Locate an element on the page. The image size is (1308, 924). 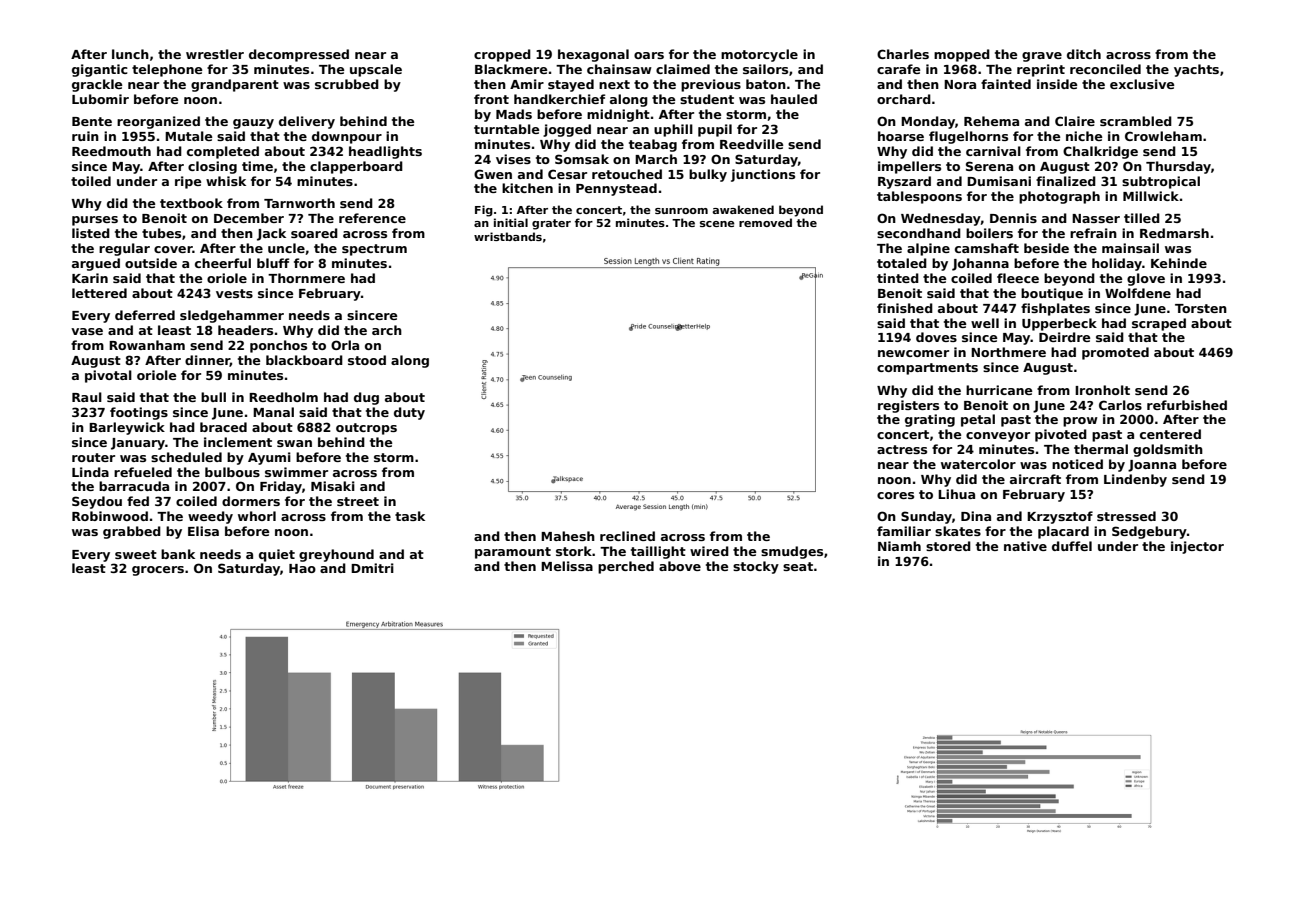
stored is located at coordinates (948, 546).
